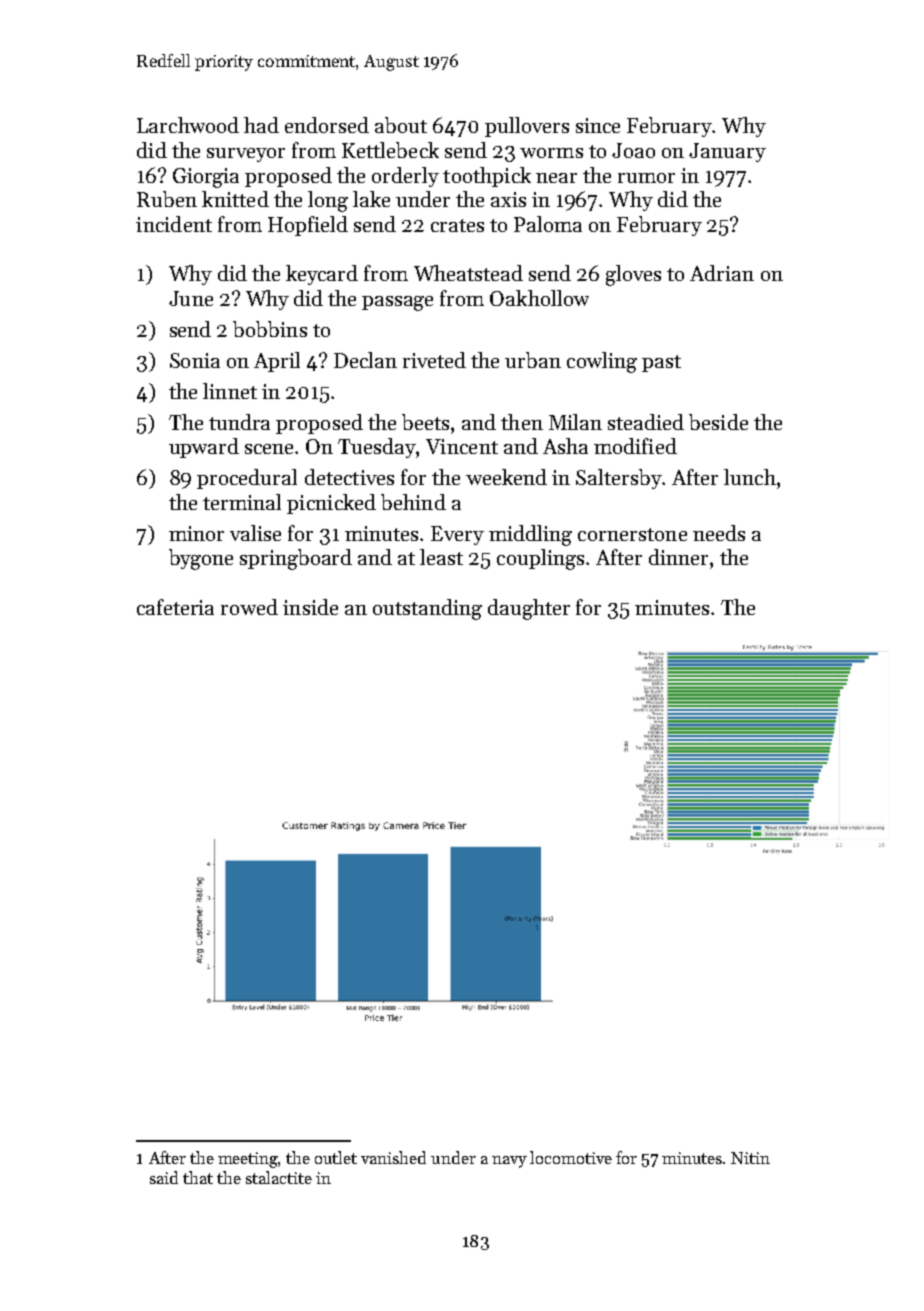 The height and width of the page is (1311, 924). I want to click on locomotive, so click(571, 1157).
